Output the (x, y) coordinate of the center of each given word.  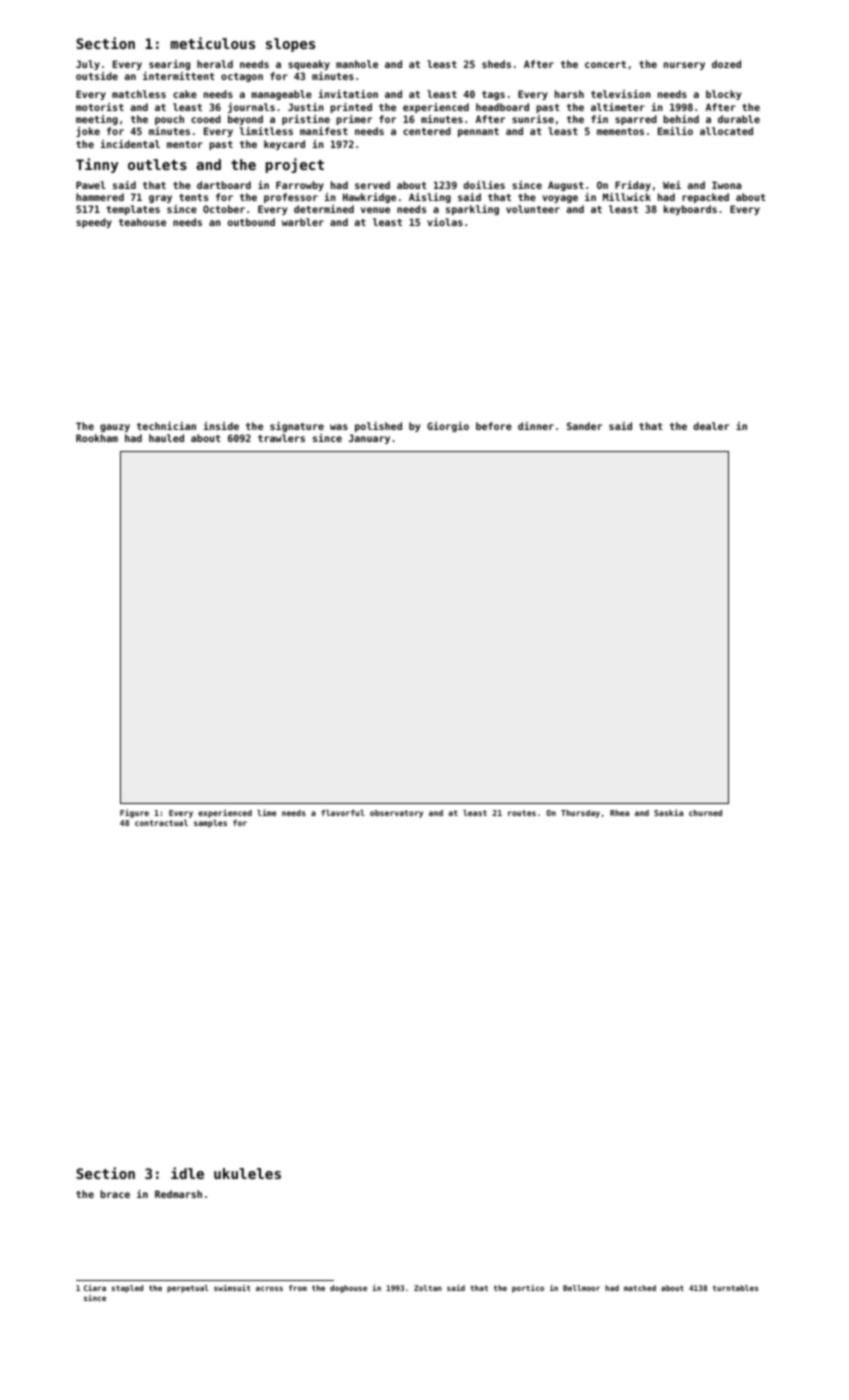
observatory (396, 814)
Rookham (97, 438)
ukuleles (247, 1173)
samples (210, 824)
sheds (496, 64)
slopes (290, 45)
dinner (536, 426)
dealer (711, 426)
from (298, 1288)
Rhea (619, 813)
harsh (569, 94)
